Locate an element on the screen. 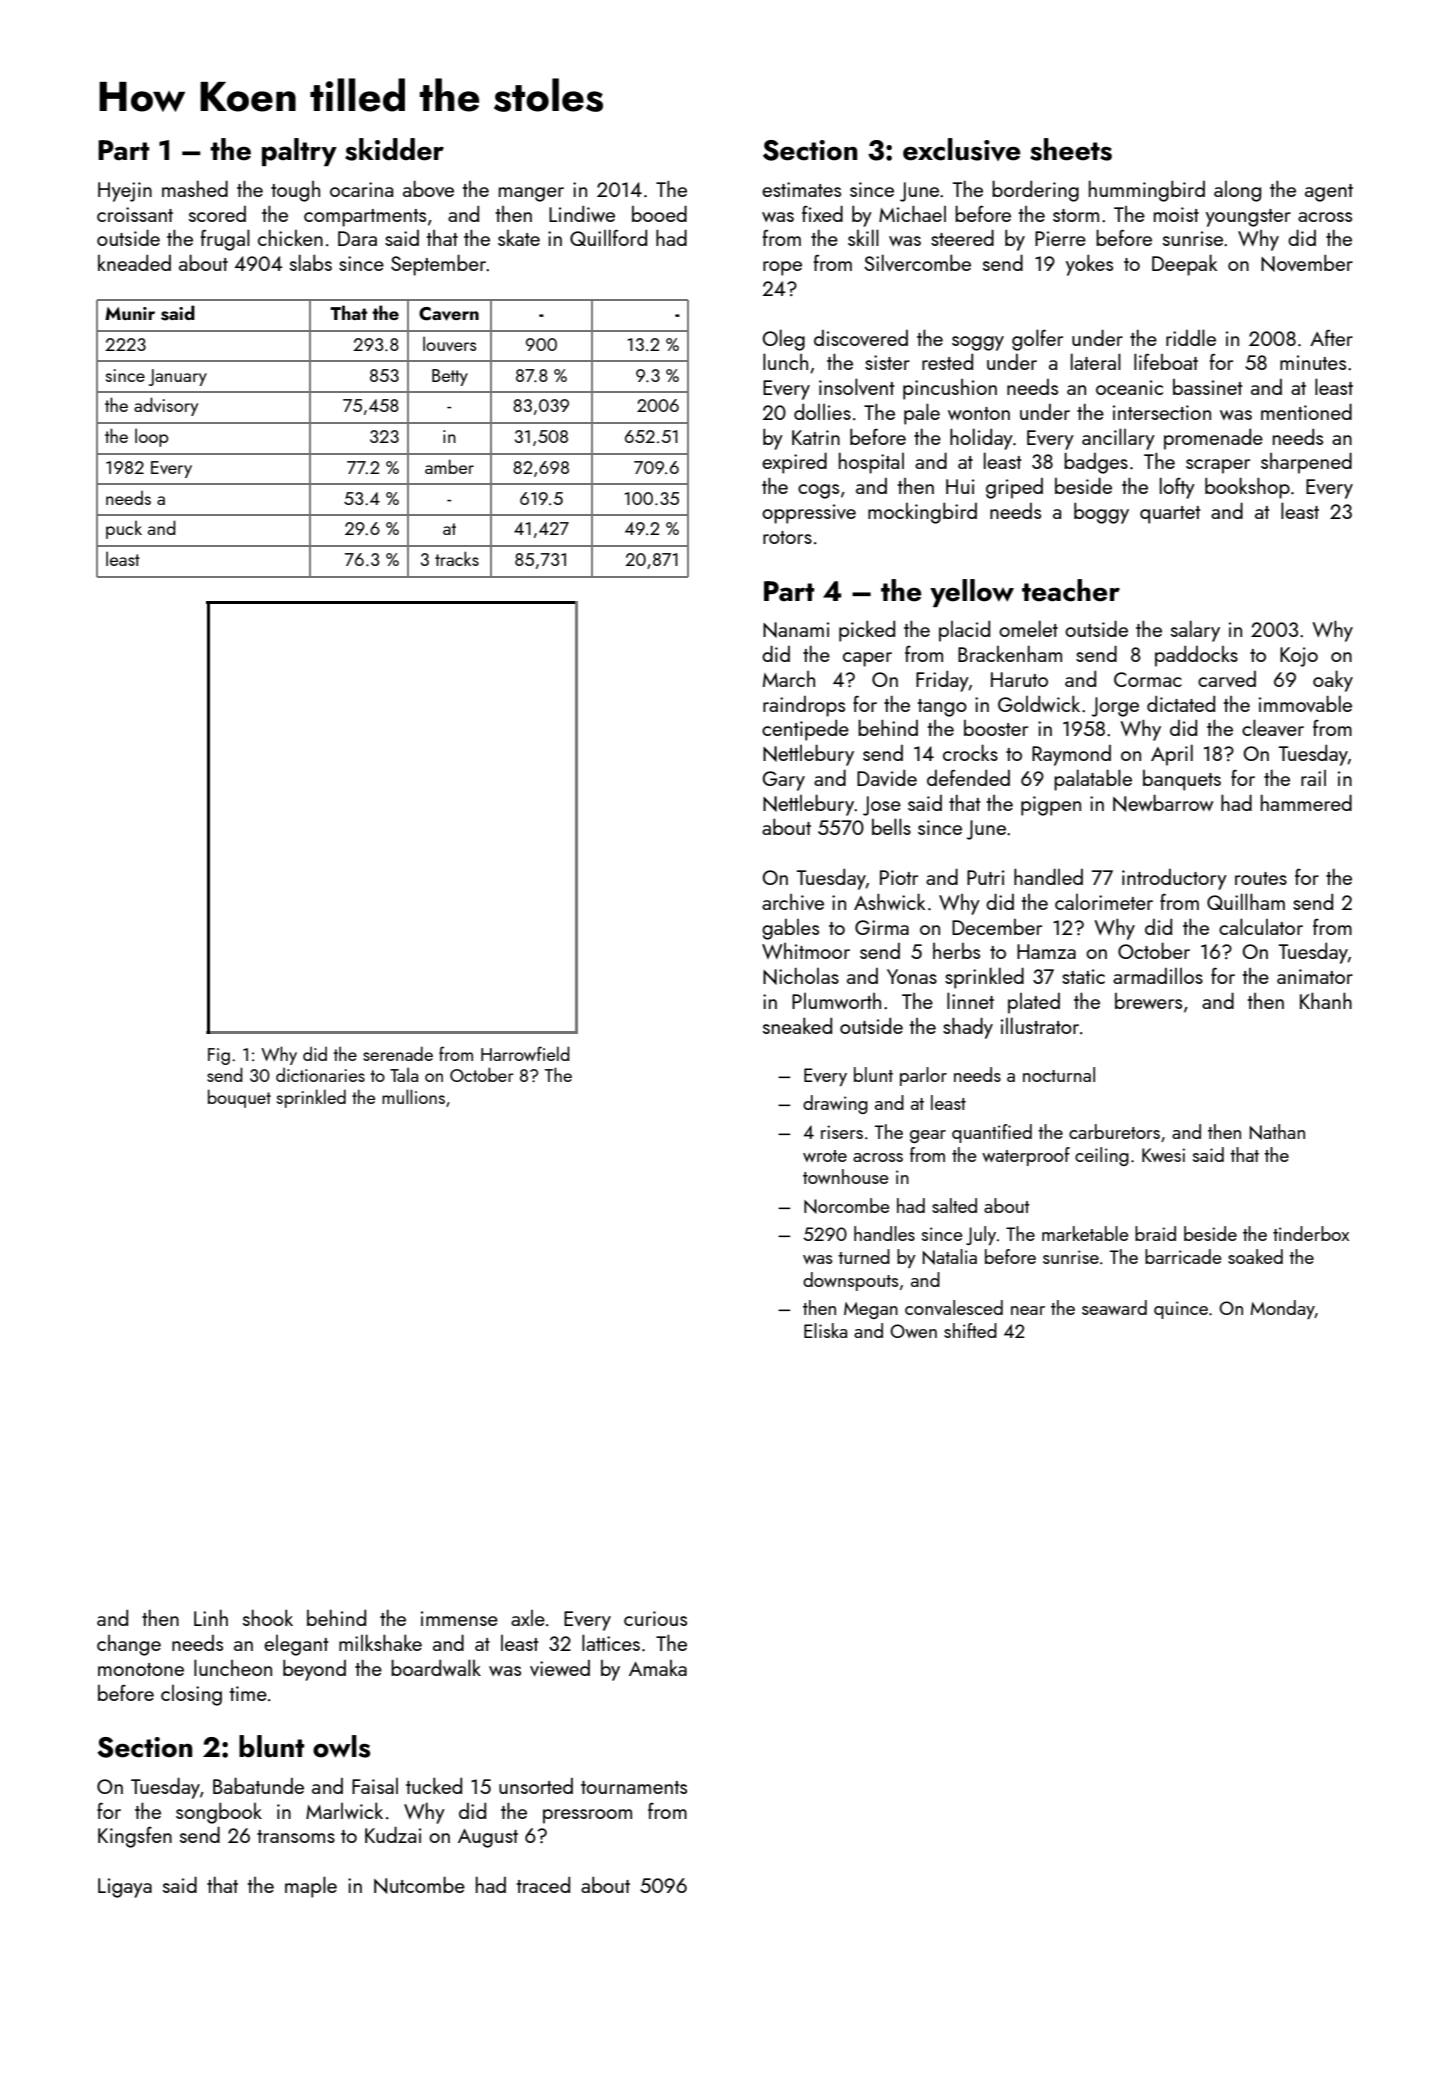  puck is located at coordinates (124, 530).
